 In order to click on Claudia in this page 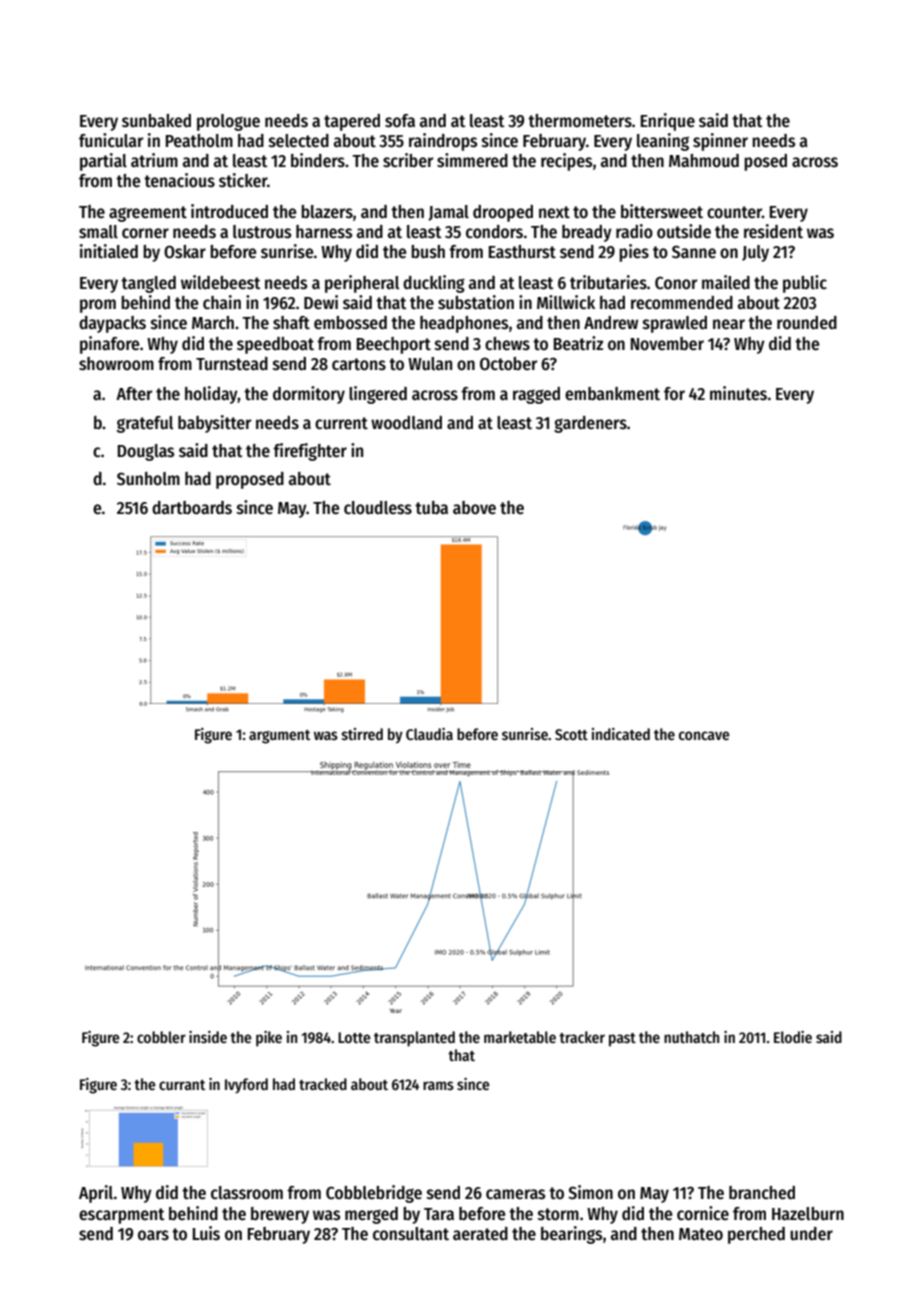, I will do `click(429, 734)`.
